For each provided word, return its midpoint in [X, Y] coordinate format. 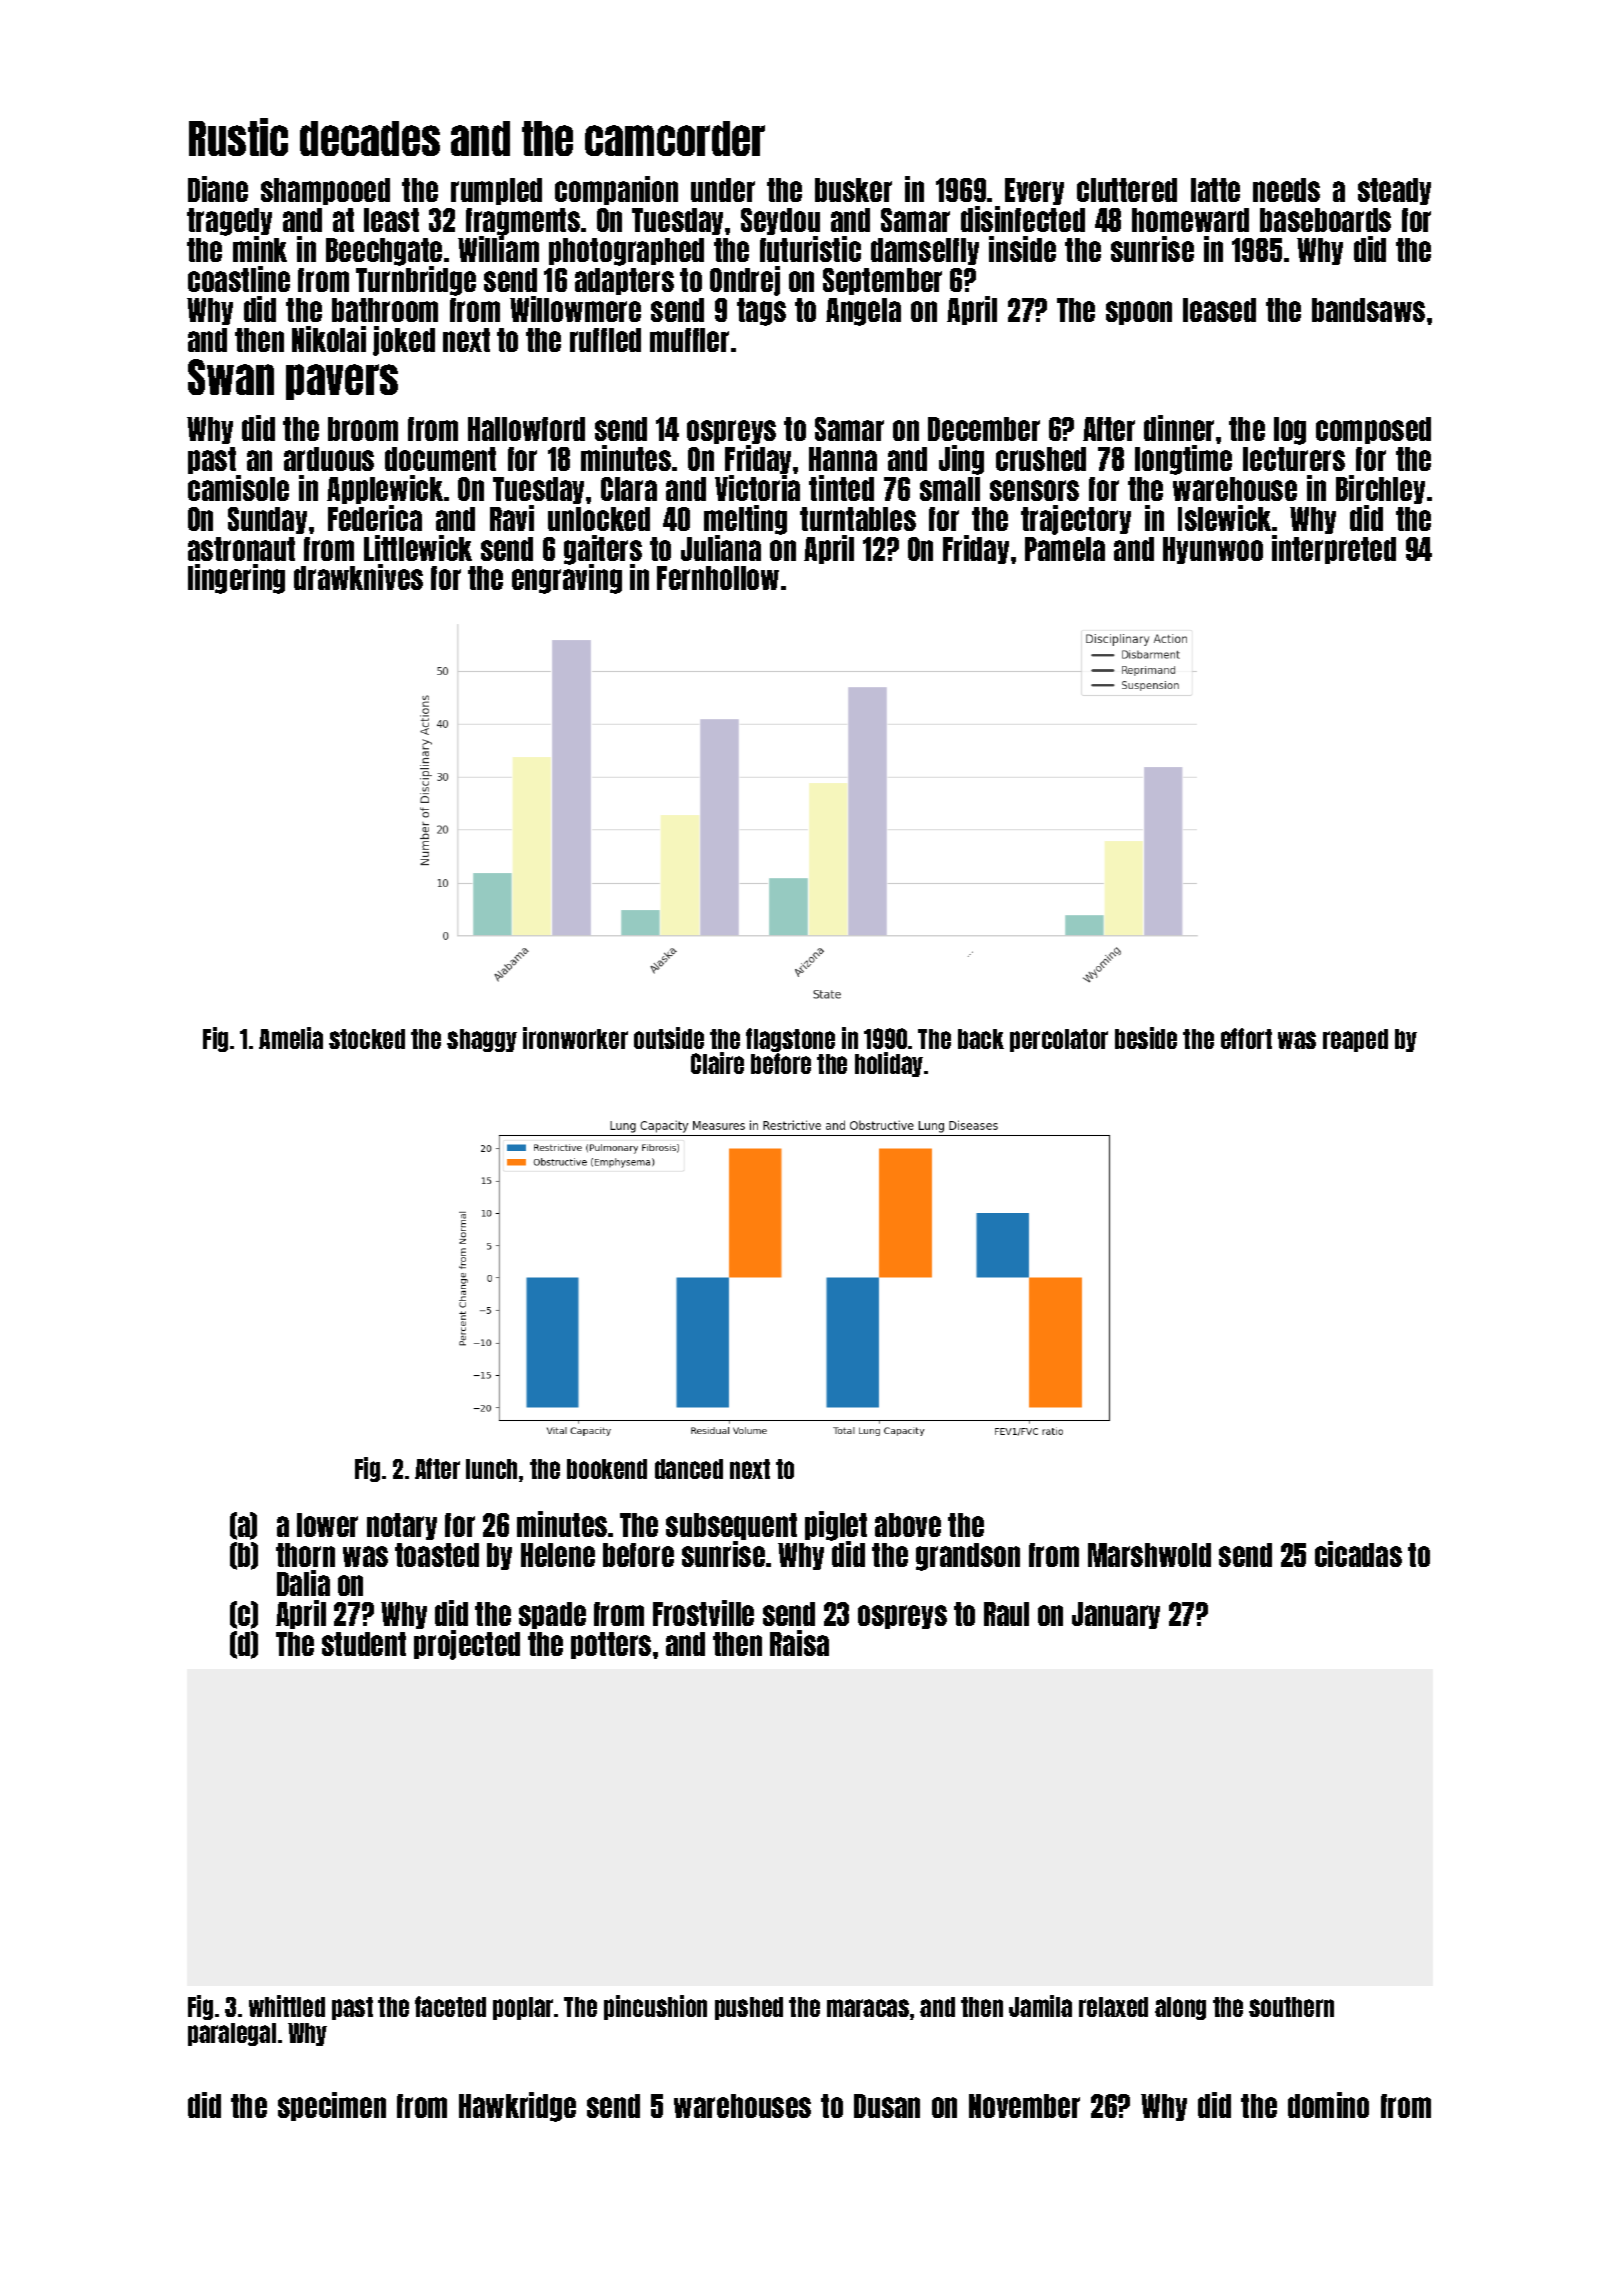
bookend [607, 1469]
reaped [1355, 1040]
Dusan [887, 2106]
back [981, 1039]
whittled [287, 2006]
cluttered [1127, 190]
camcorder [675, 138]
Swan [231, 377]
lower [327, 1525]
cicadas [1358, 1554]
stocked [367, 1039]
